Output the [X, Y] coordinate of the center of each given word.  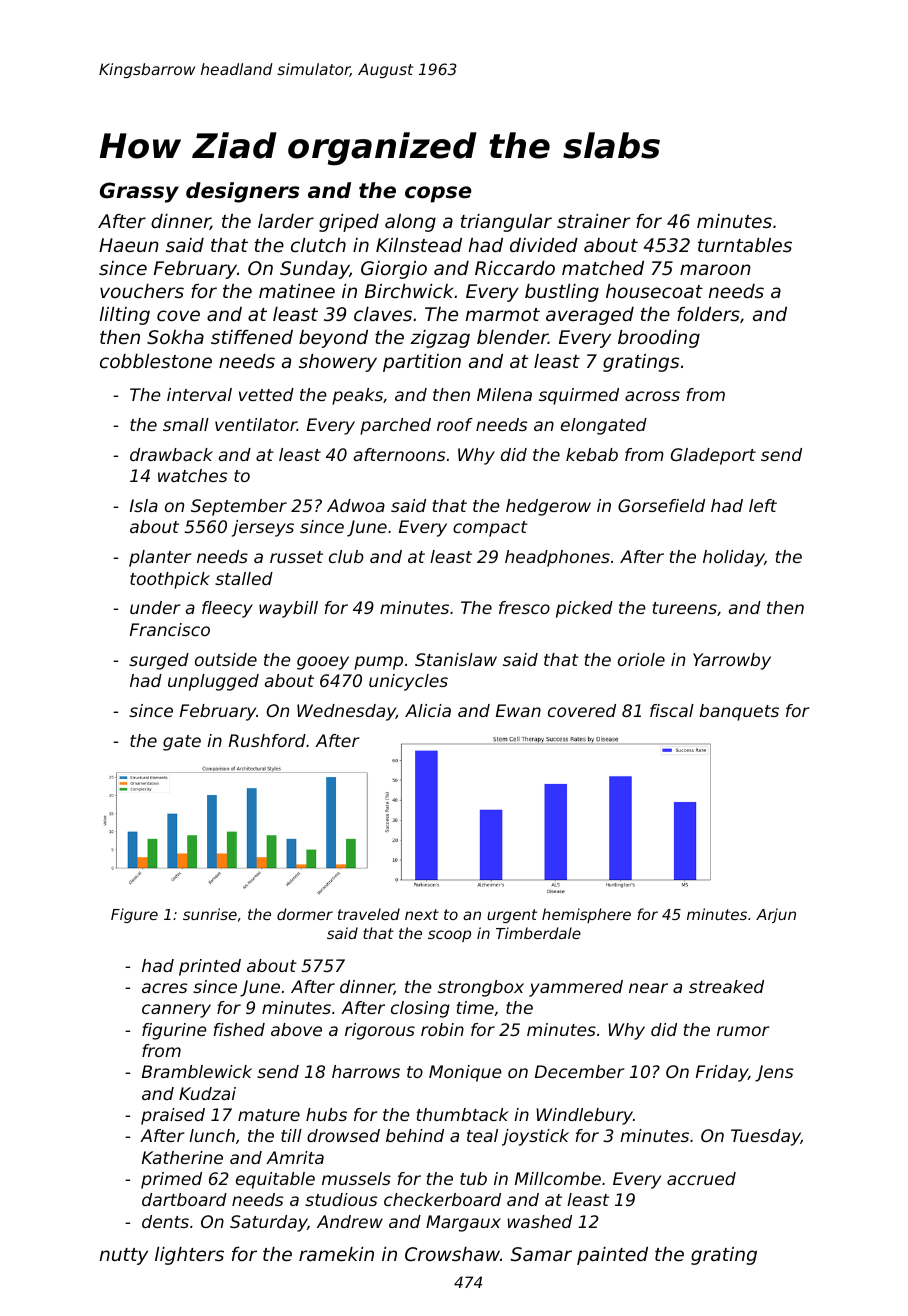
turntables [745, 245]
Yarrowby [732, 661]
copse [438, 194]
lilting [125, 316]
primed [171, 1180]
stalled [244, 578]
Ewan [518, 710]
